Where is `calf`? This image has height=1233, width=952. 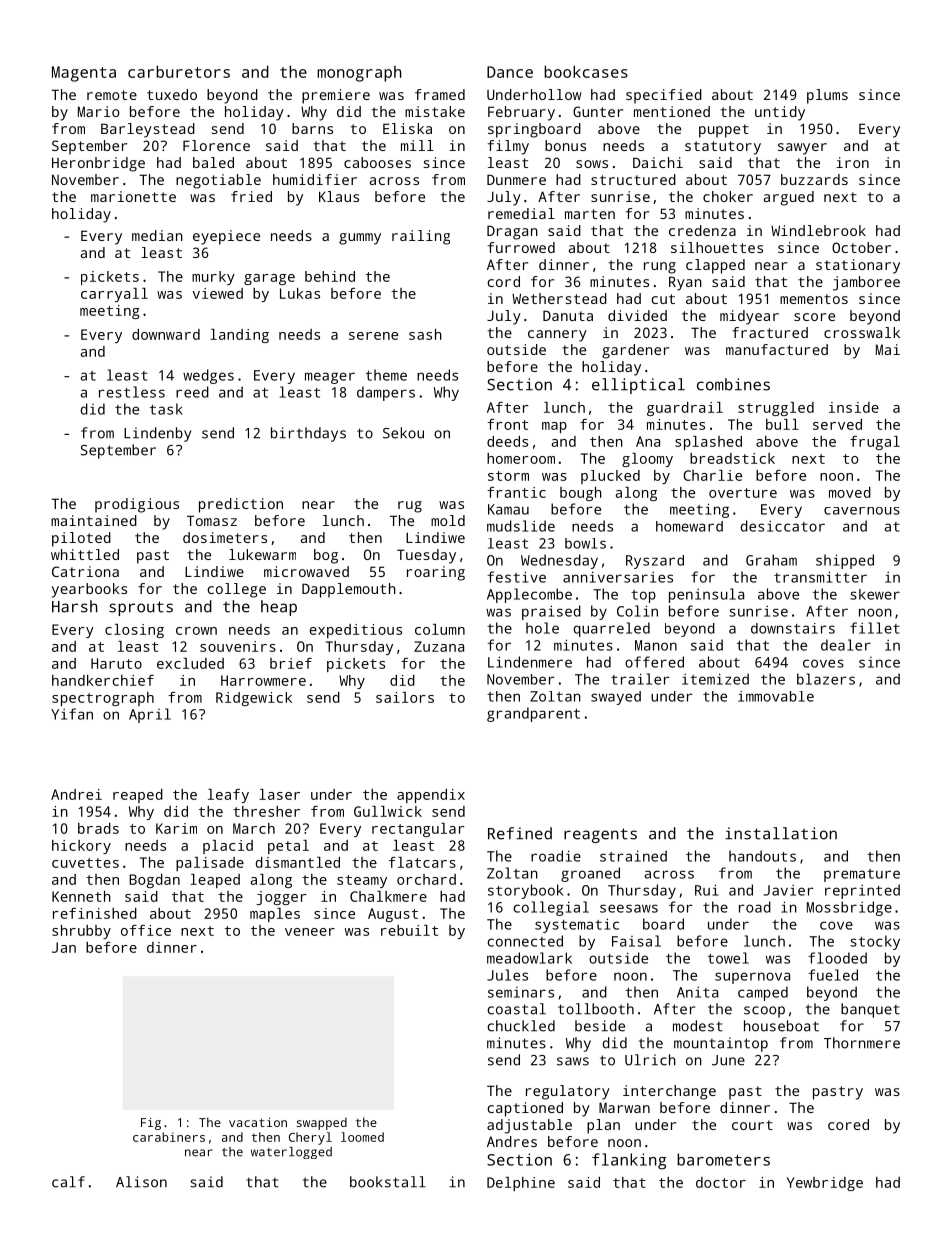 calf is located at coordinates (68, 1182).
